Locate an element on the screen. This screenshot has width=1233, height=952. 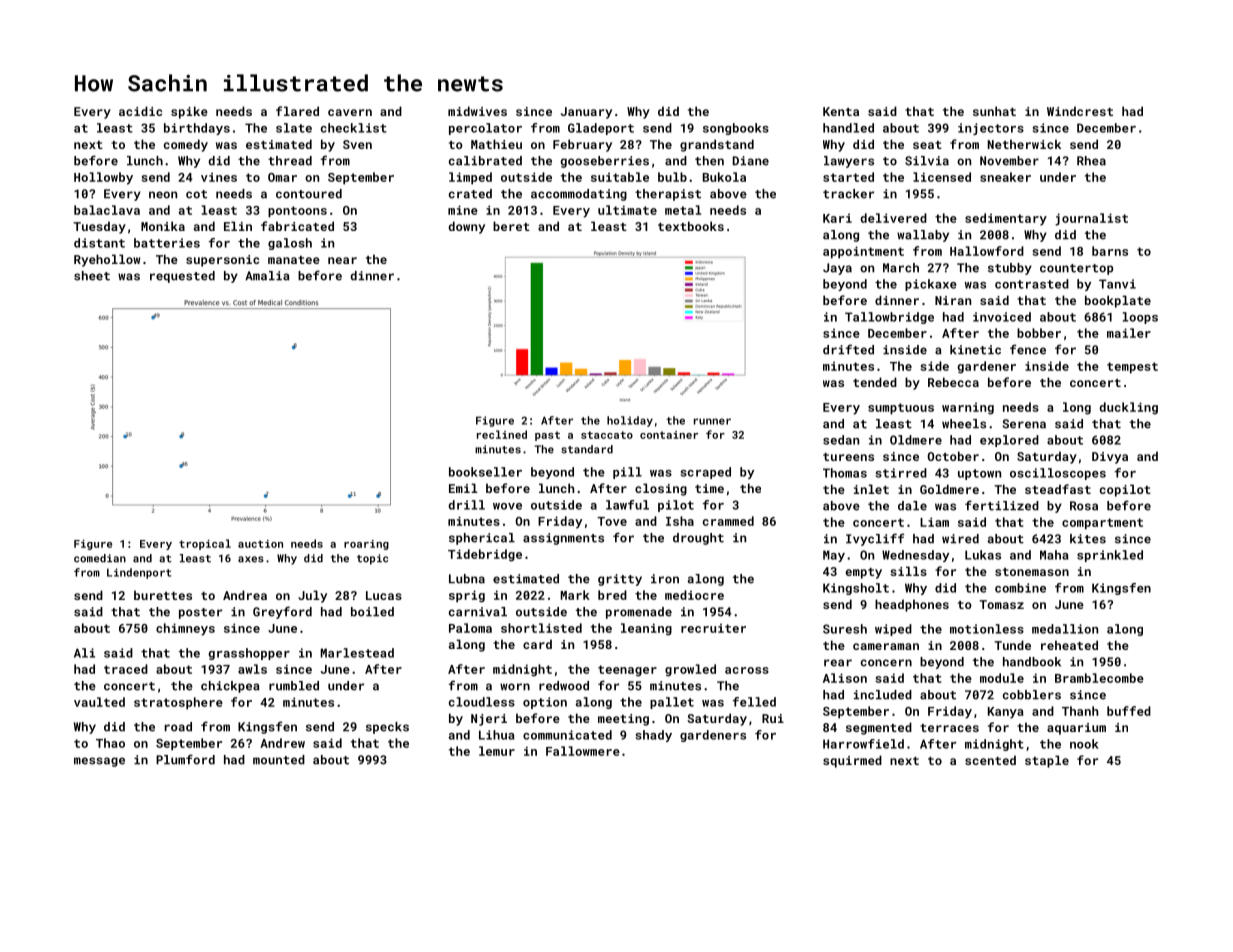
requested is located at coordinates (182, 277).
